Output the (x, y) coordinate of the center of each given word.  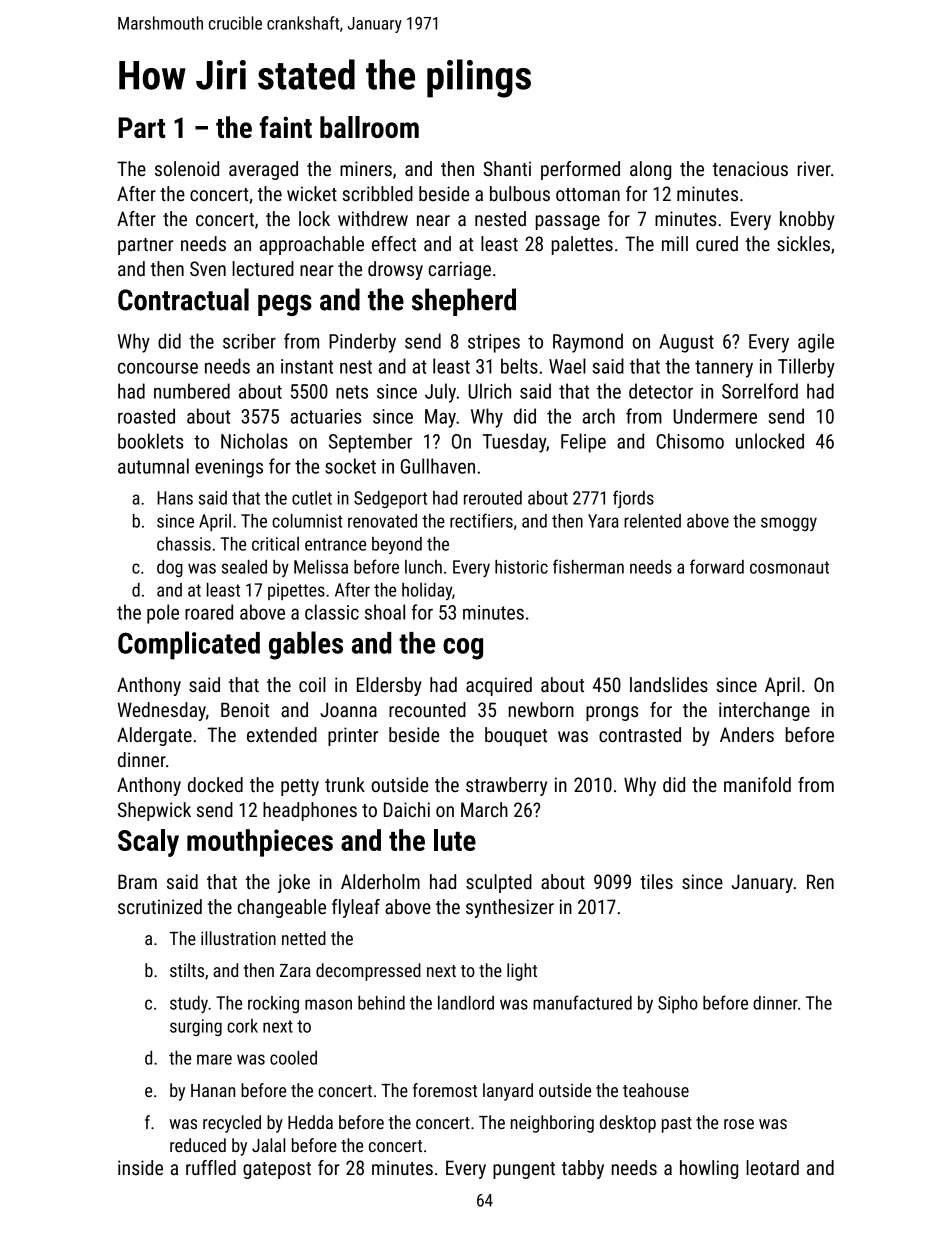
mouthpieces (260, 843)
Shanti (507, 168)
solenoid (187, 168)
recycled (232, 1124)
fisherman (588, 566)
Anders (747, 734)
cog (463, 649)
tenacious (750, 168)
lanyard (508, 1092)
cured (717, 243)
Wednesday (162, 711)
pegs (285, 305)
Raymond (588, 343)
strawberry (506, 786)
